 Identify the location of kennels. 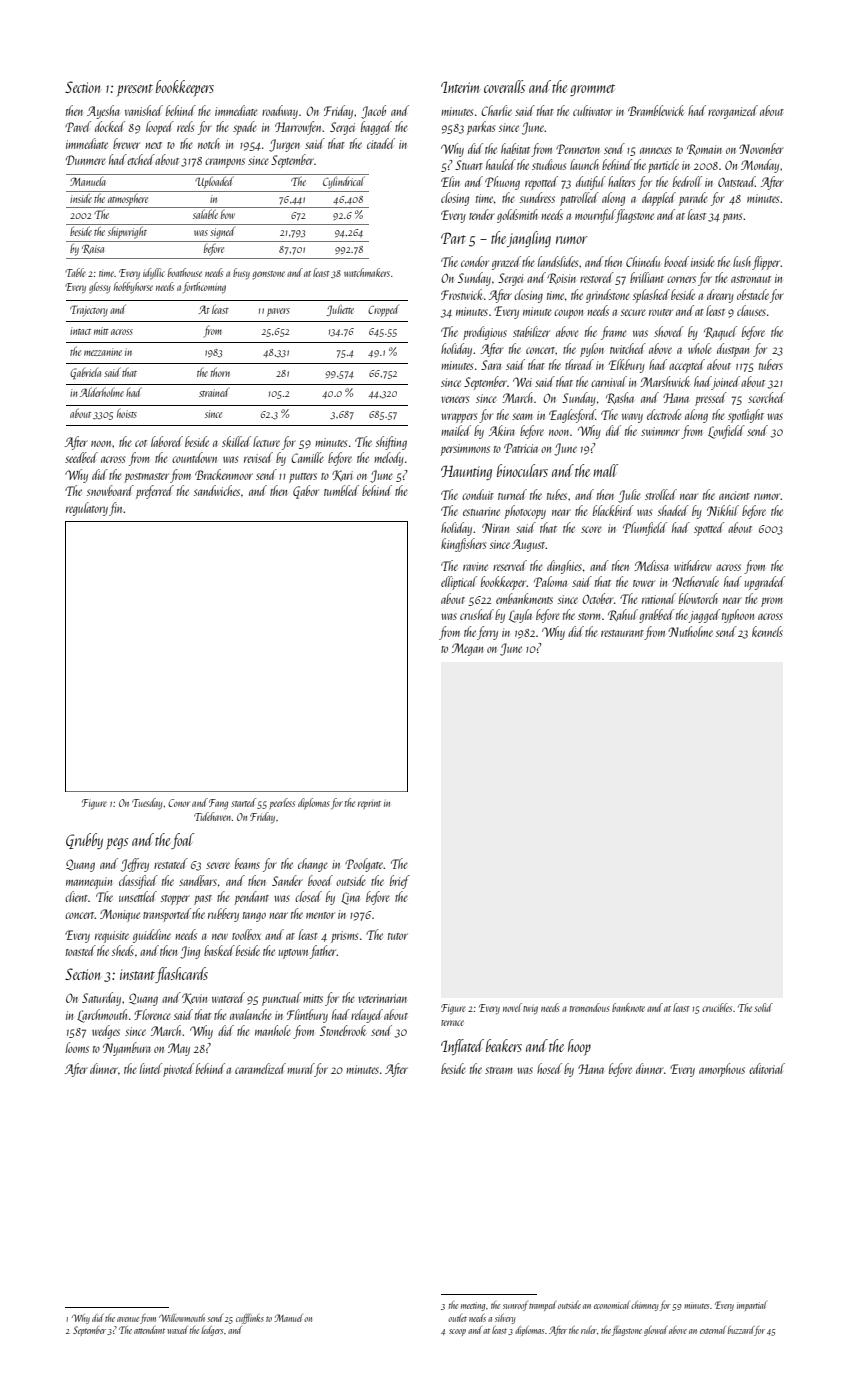
(767, 631).
